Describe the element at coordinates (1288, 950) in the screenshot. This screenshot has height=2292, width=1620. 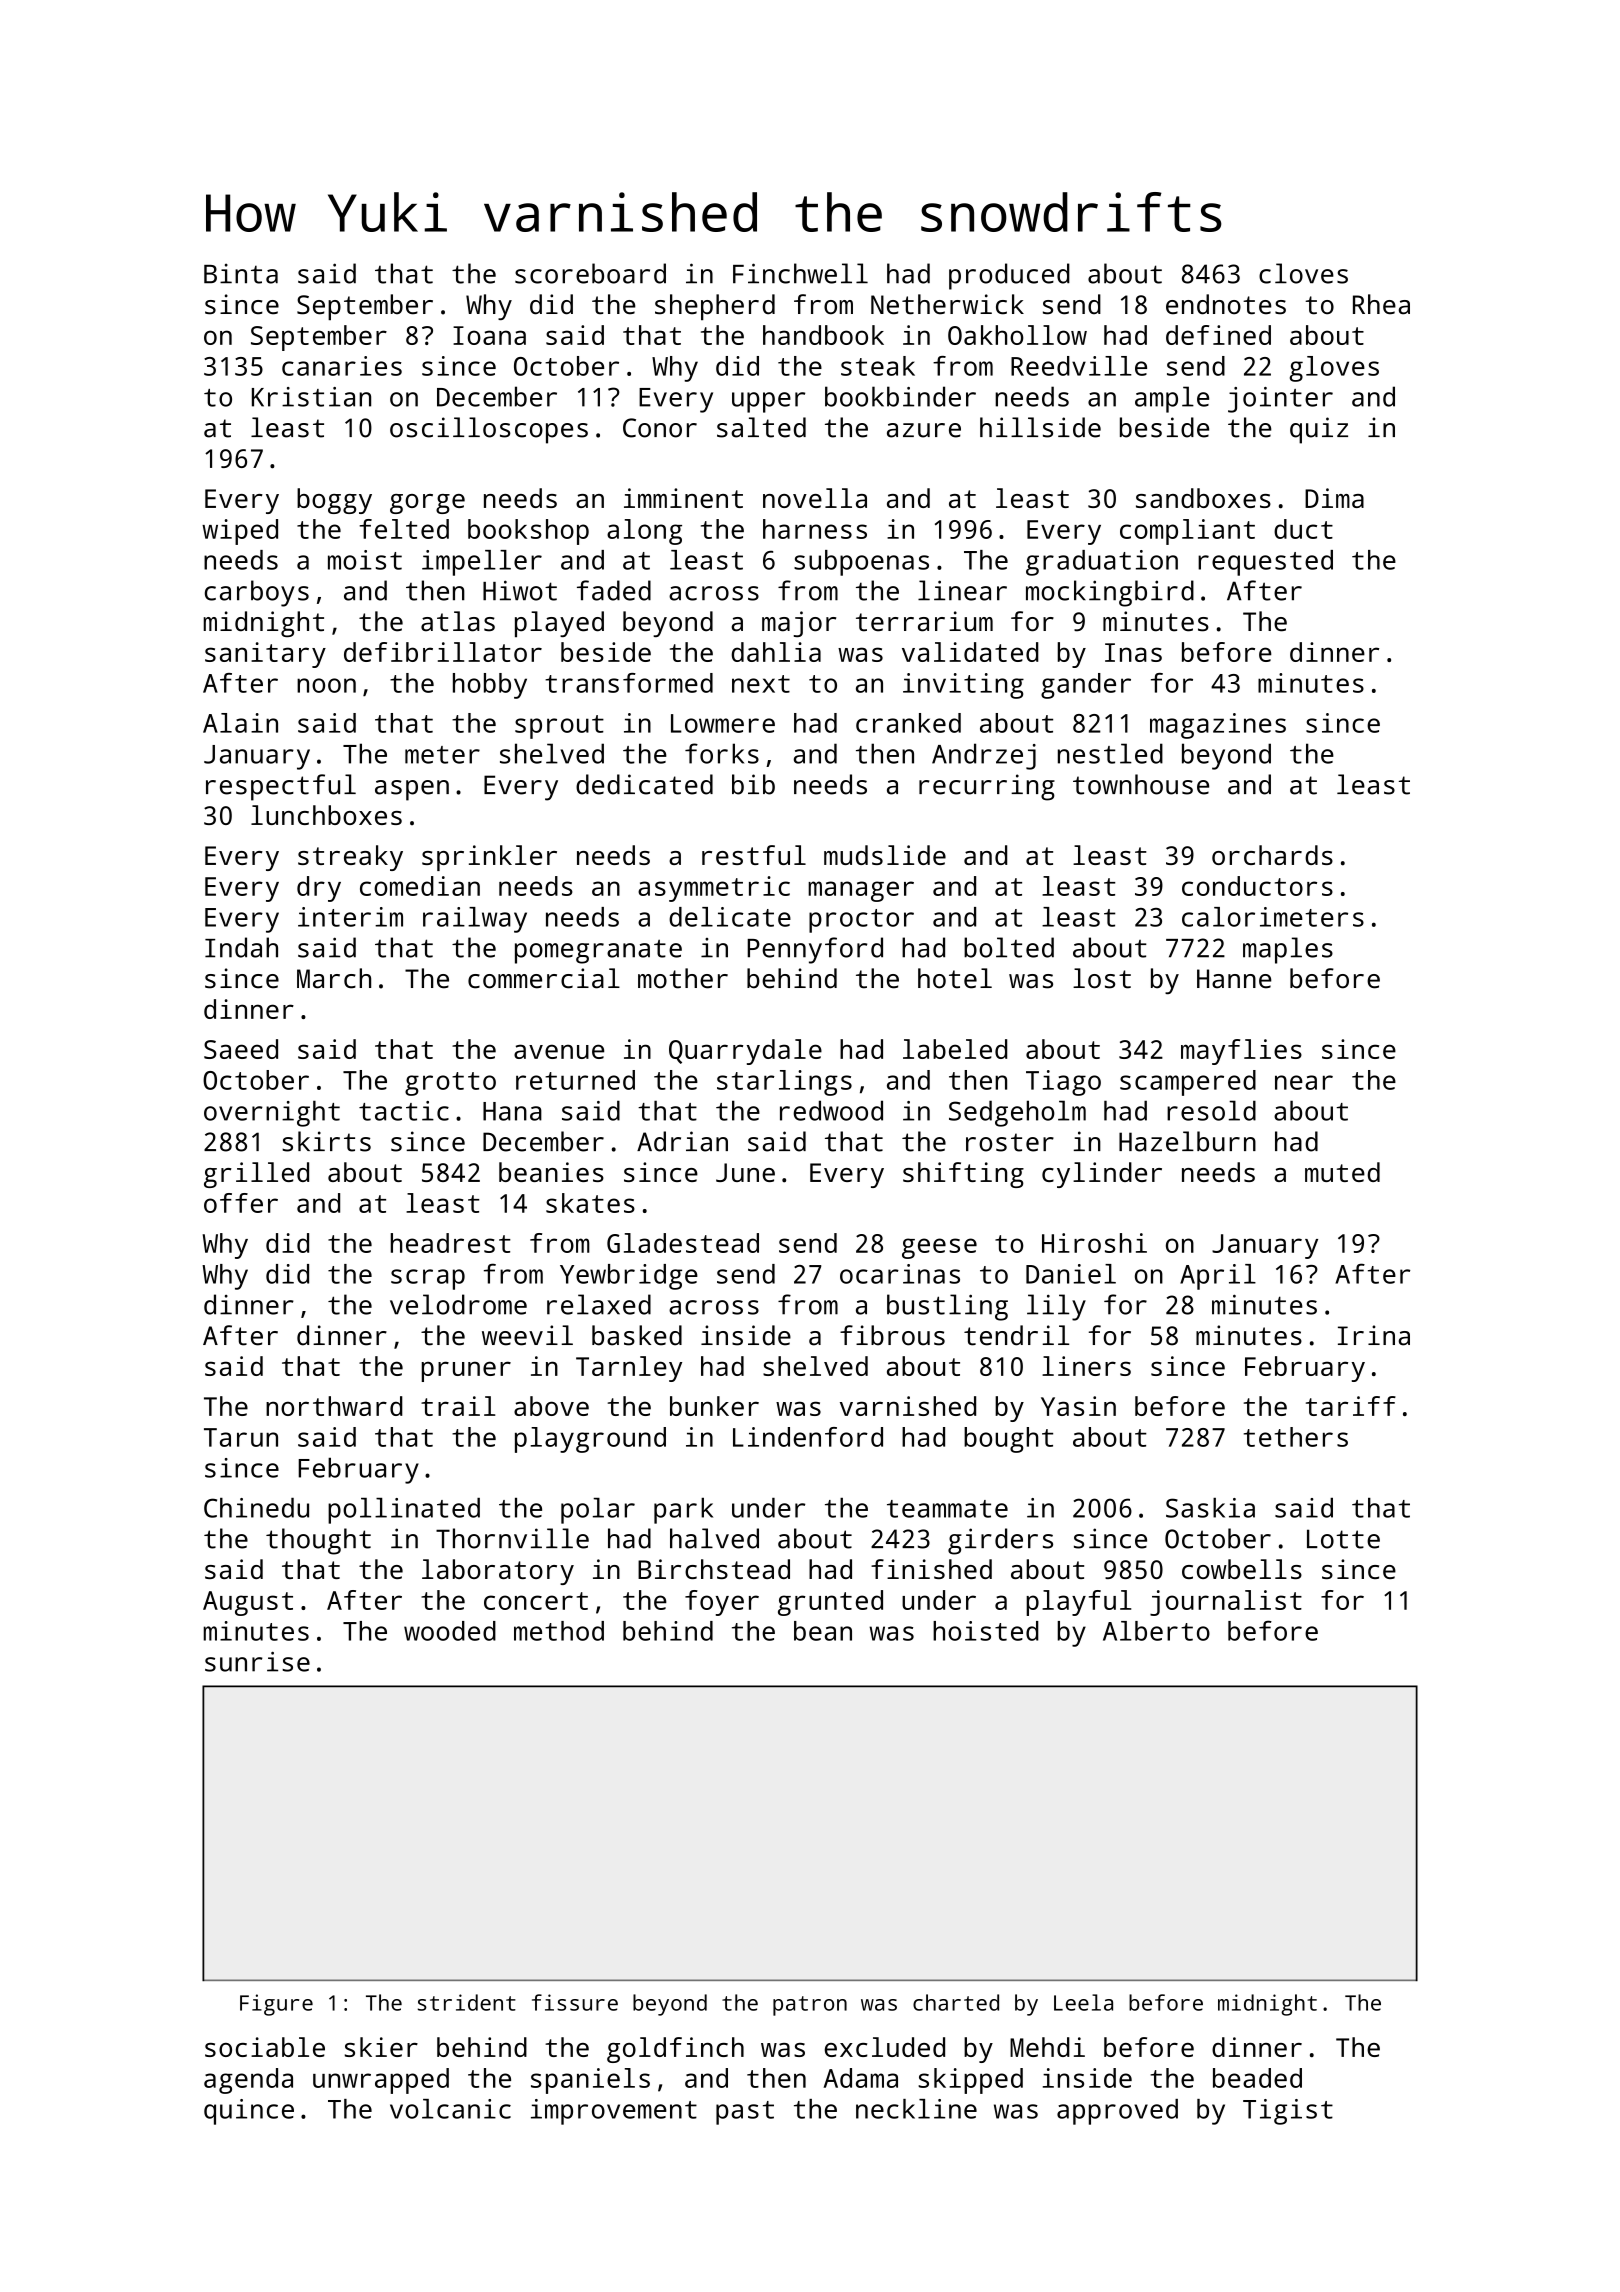
I see `maples` at that location.
